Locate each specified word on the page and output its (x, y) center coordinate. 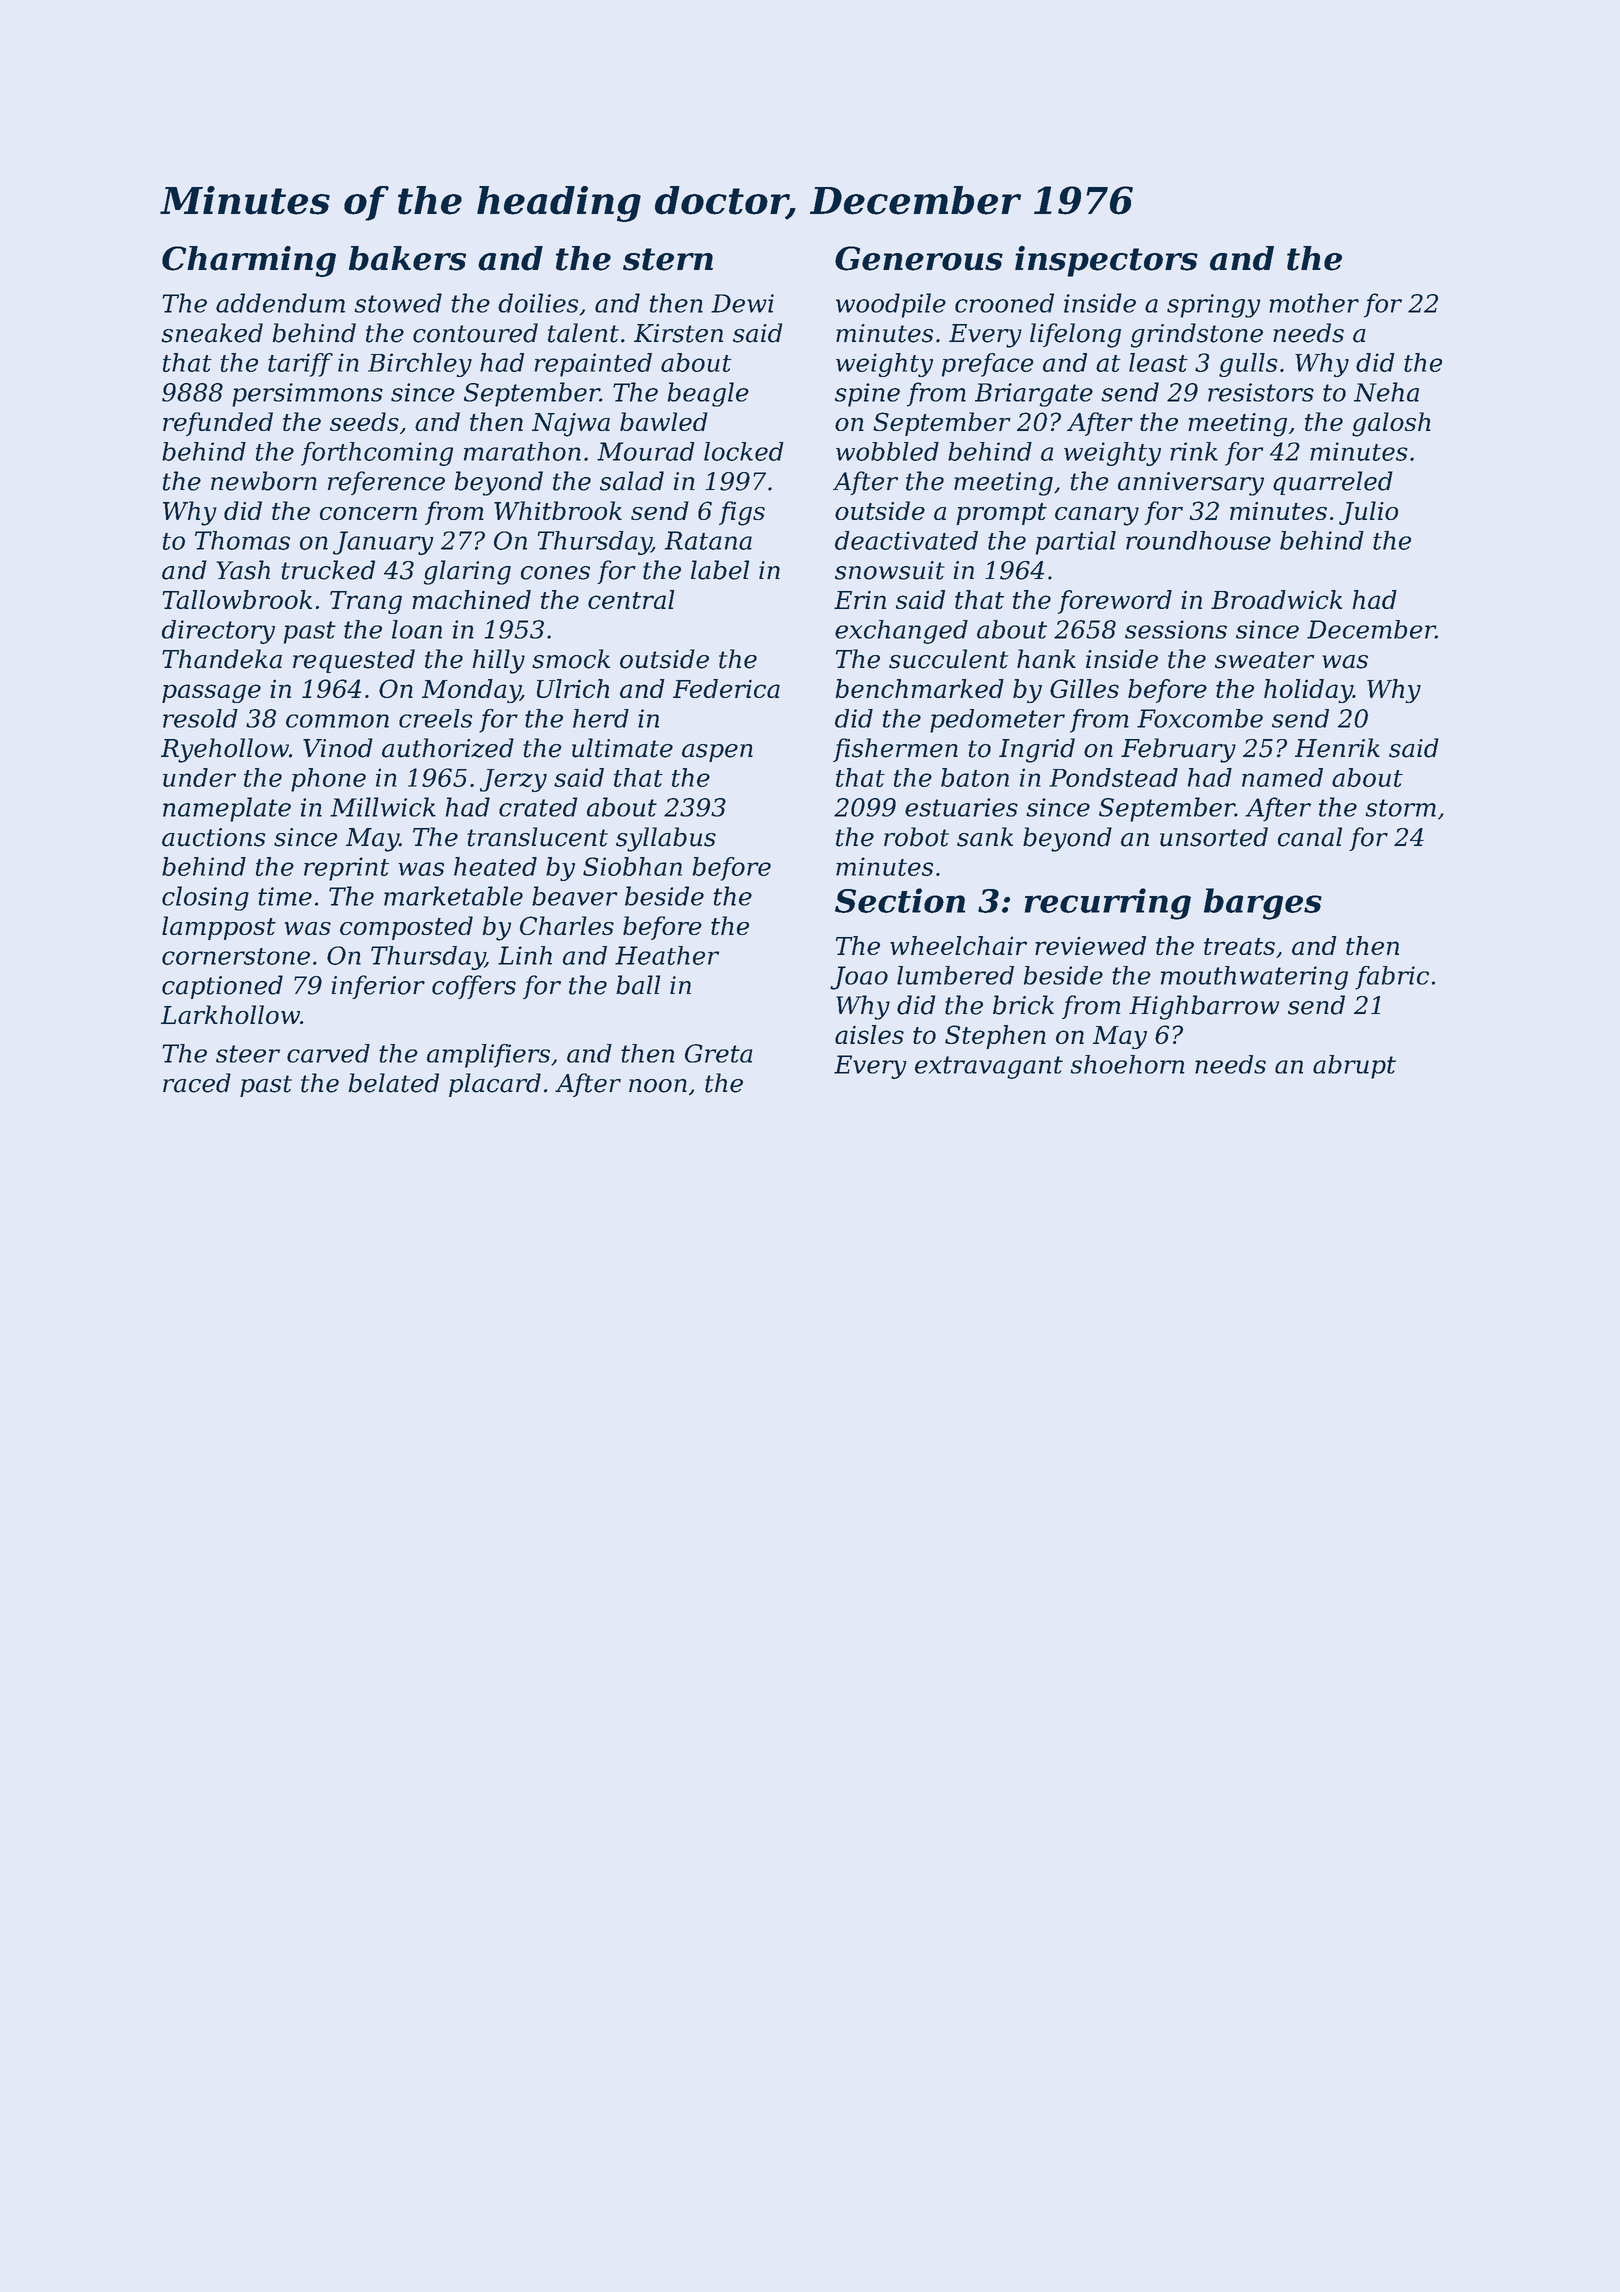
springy (1213, 306)
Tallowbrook (237, 599)
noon (658, 1086)
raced (197, 1083)
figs (742, 513)
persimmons (307, 395)
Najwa (571, 425)
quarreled (1333, 483)
